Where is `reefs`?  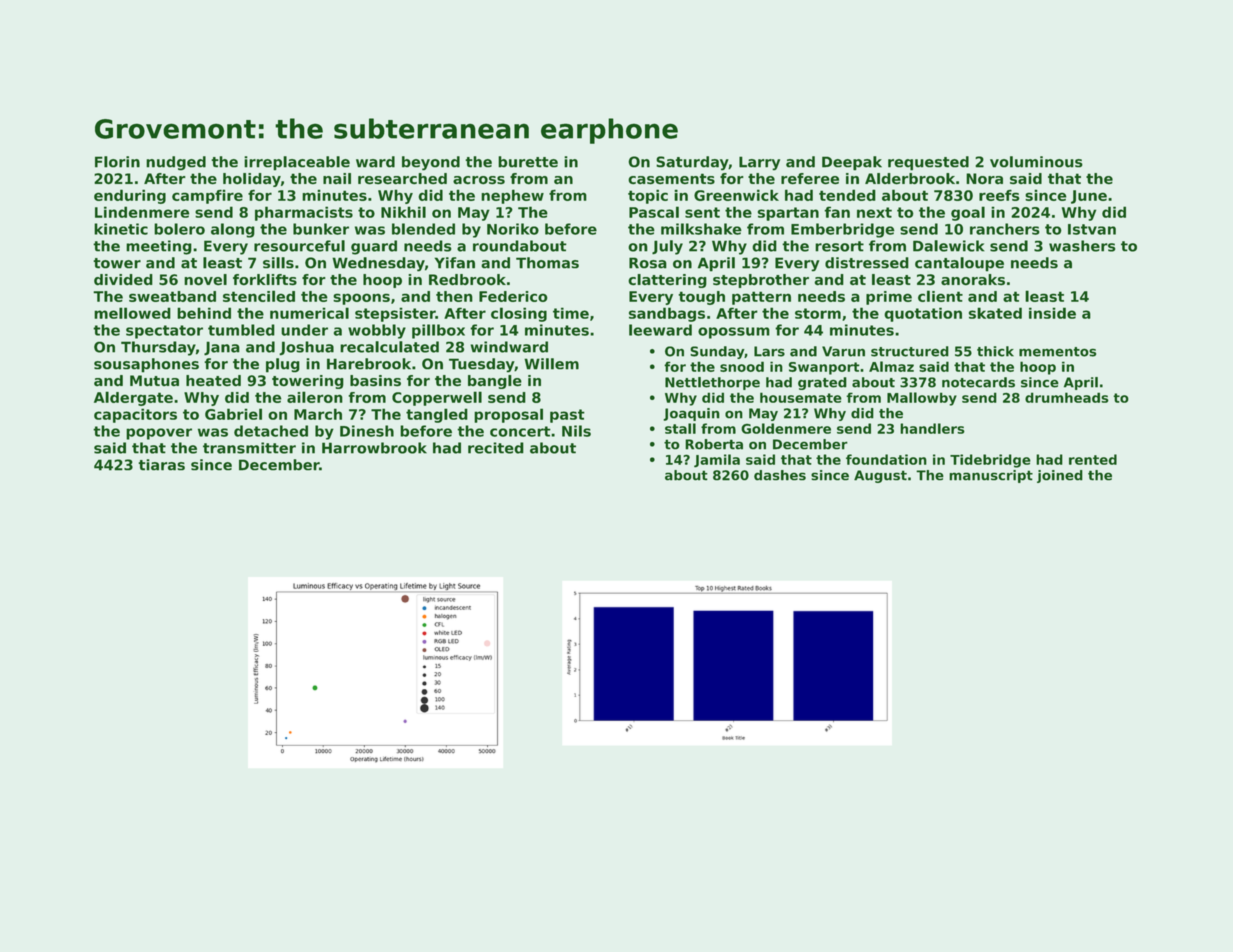 reefs is located at coordinates (999, 195).
